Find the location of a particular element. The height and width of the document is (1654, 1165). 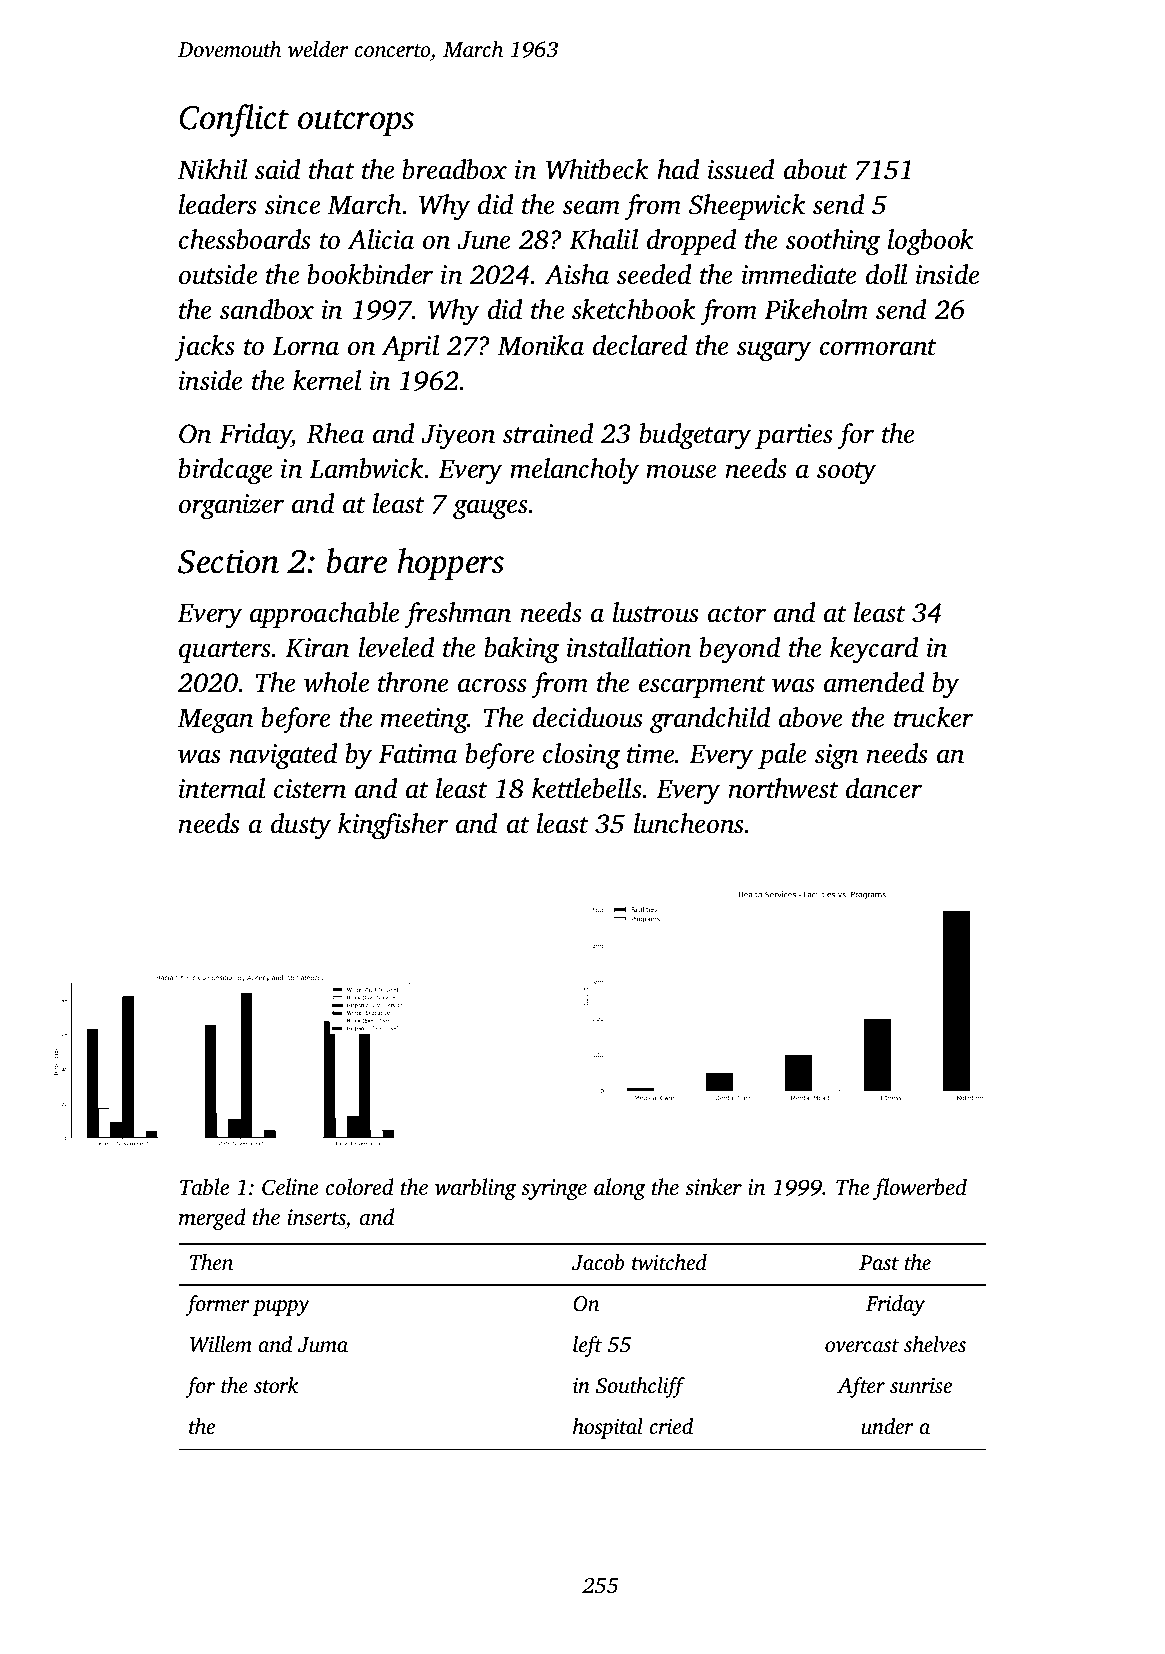

stork is located at coordinates (276, 1385).
